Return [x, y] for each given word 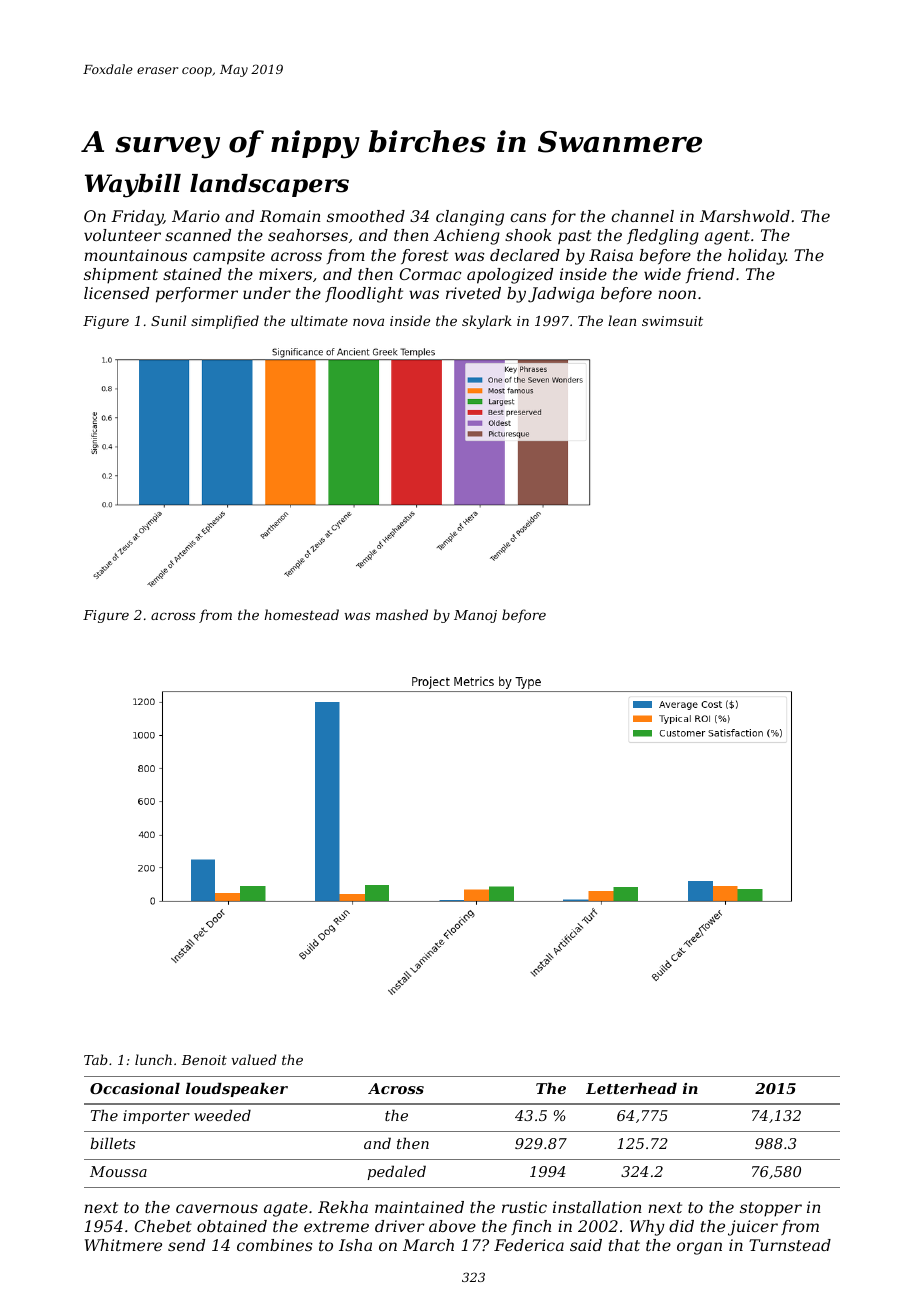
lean [622, 320]
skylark [487, 322]
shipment [121, 276]
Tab [96, 1059]
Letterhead [631, 1088]
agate [286, 1209]
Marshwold [745, 216]
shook [528, 235]
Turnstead [790, 1245]
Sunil [168, 320]
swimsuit [672, 321]
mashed [402, 614]
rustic [524, 1207]
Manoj [475, 616]
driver [399, 1226]
